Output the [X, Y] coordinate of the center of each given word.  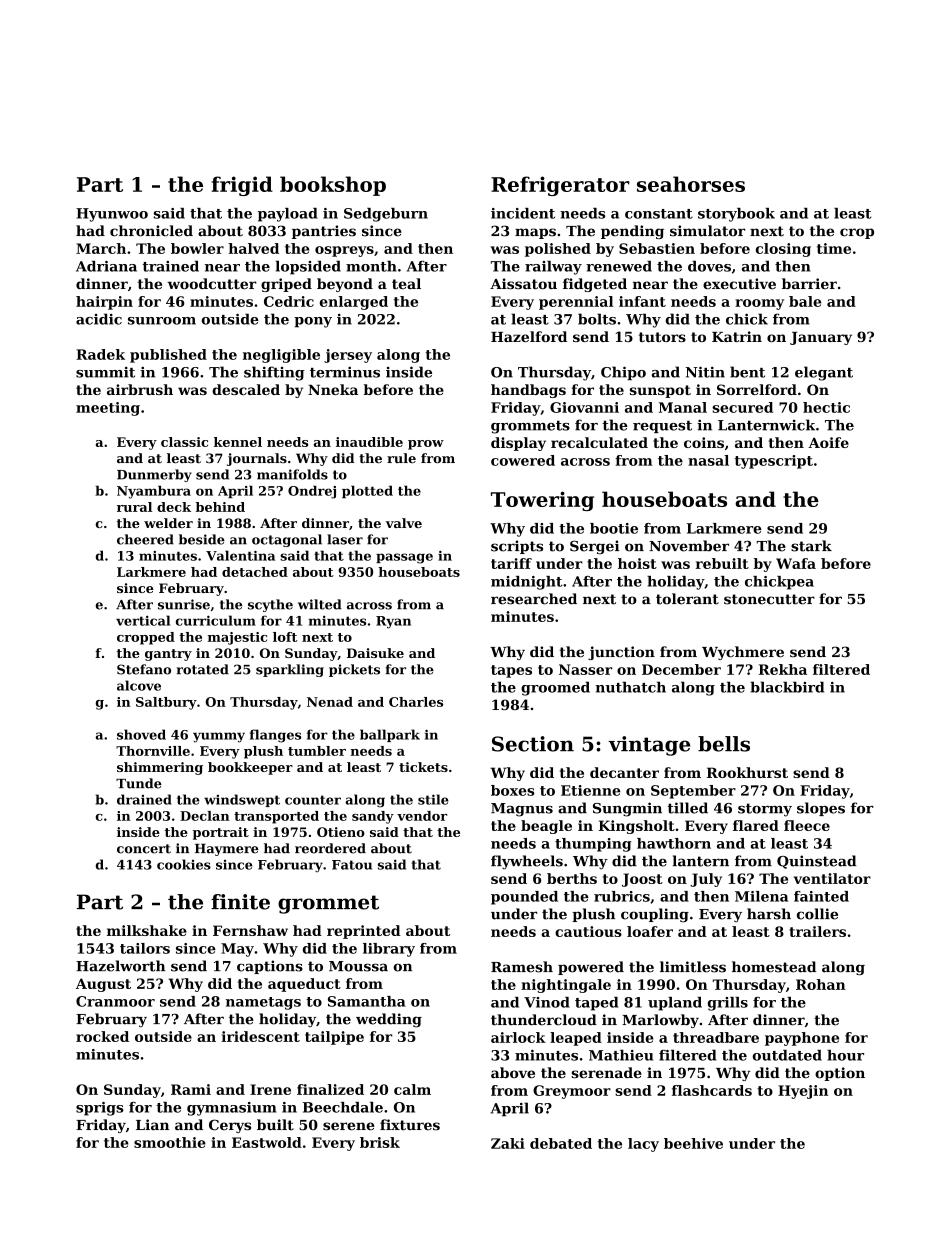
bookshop [333, 186]
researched [534, 599]
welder [168, 523]
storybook [736, 215]
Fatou [352, 865]
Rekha [783, 669]
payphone [802, 1039]
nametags [263, 1003]
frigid [242, 186]
